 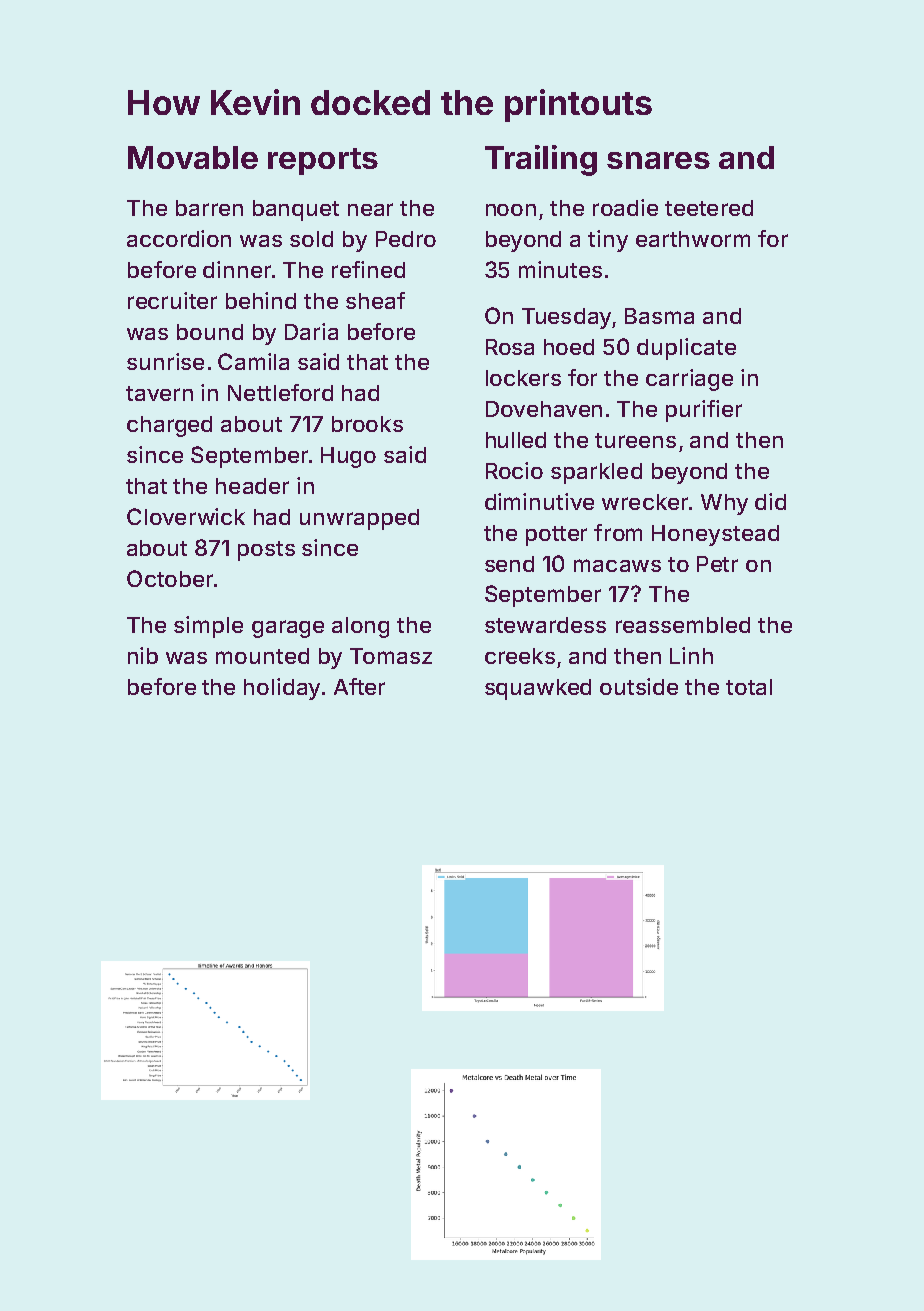 I want to click on posts, so click(x=266, y=551).
